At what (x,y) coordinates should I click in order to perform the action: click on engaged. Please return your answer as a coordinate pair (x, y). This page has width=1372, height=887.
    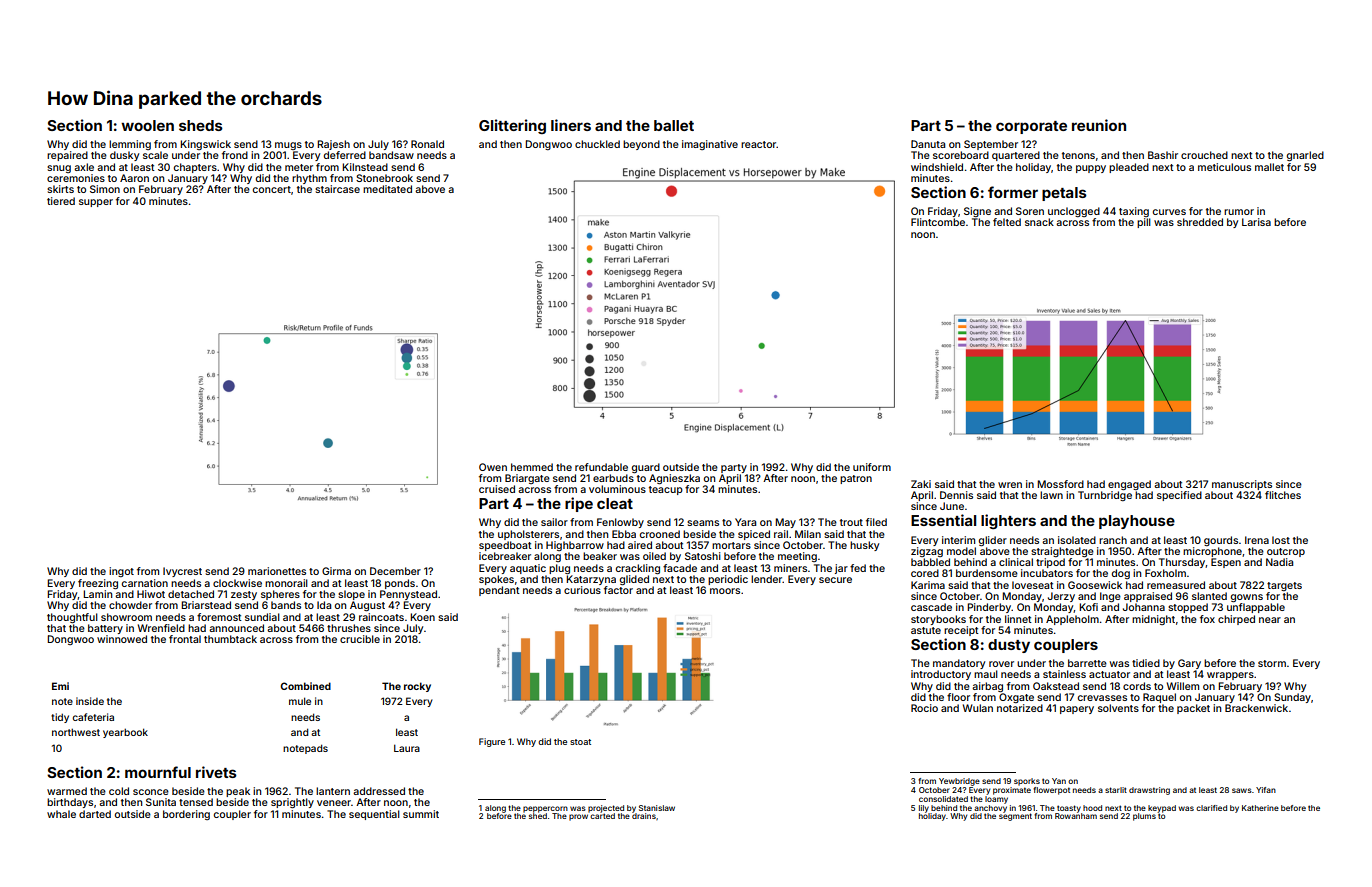
    Looking at the image, I should click on (1129, 485).
